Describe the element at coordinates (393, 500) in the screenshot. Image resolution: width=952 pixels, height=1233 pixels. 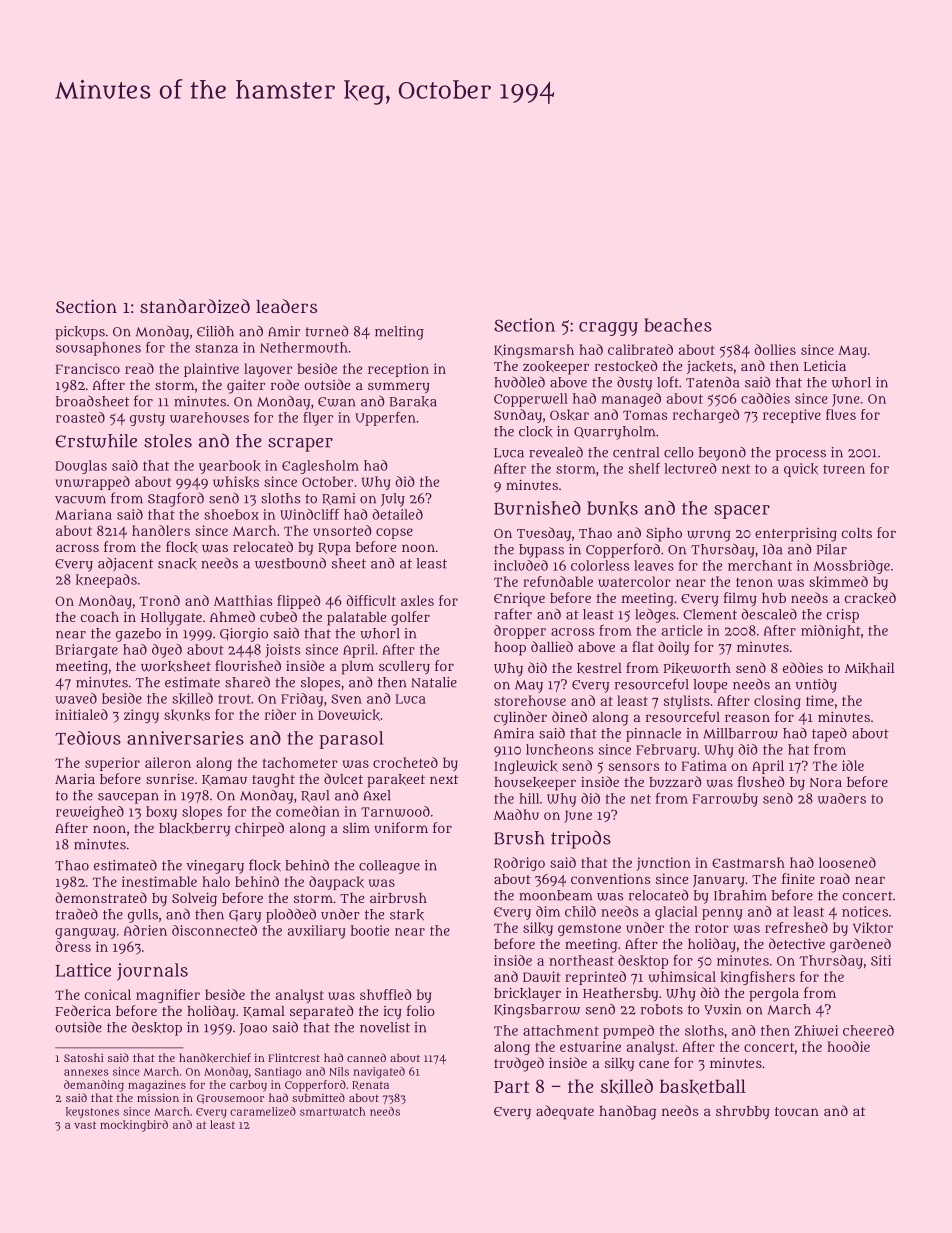
I see `July` at that location.
